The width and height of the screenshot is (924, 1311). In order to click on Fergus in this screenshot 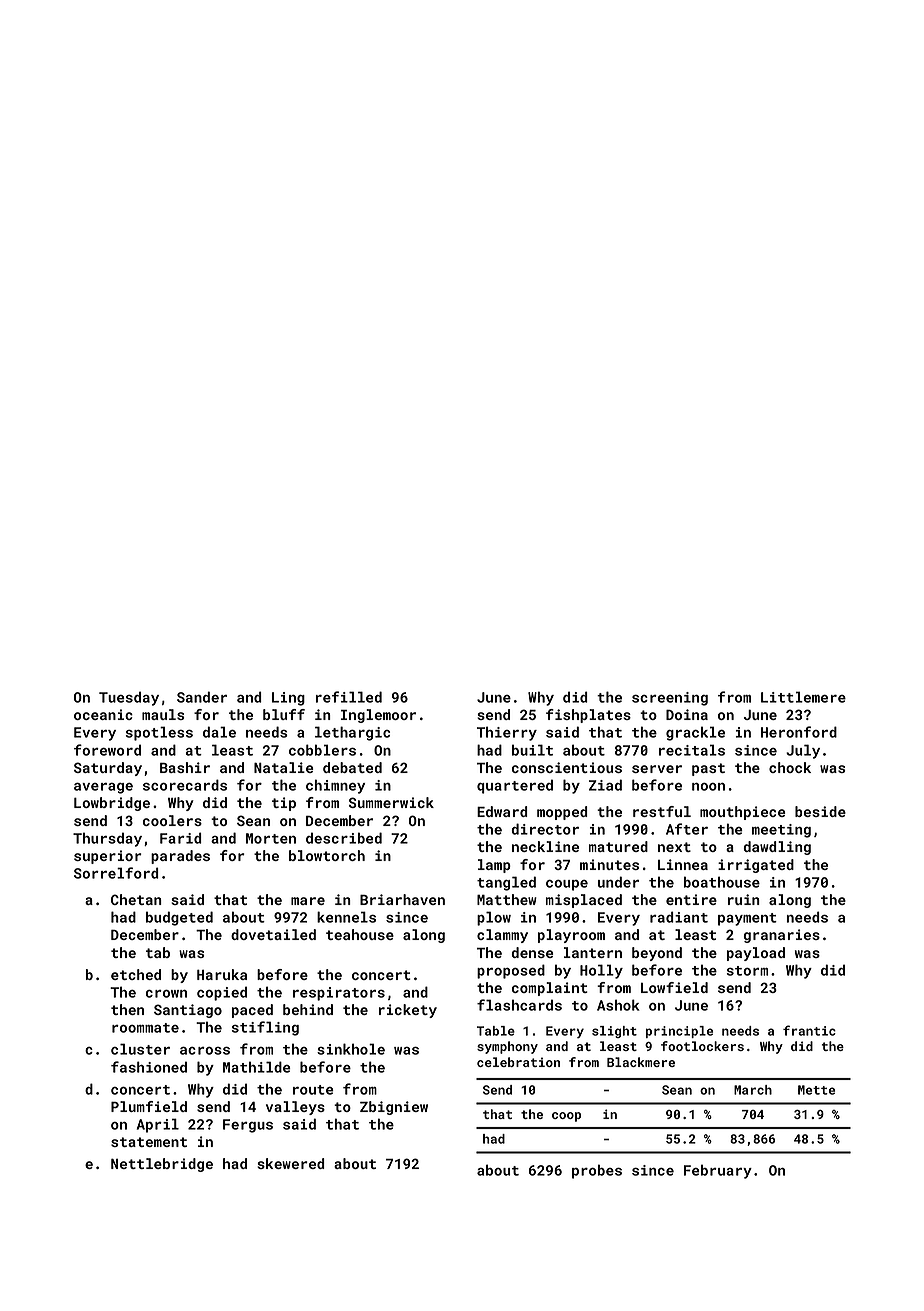, I will do `click(248, 1126)`.
